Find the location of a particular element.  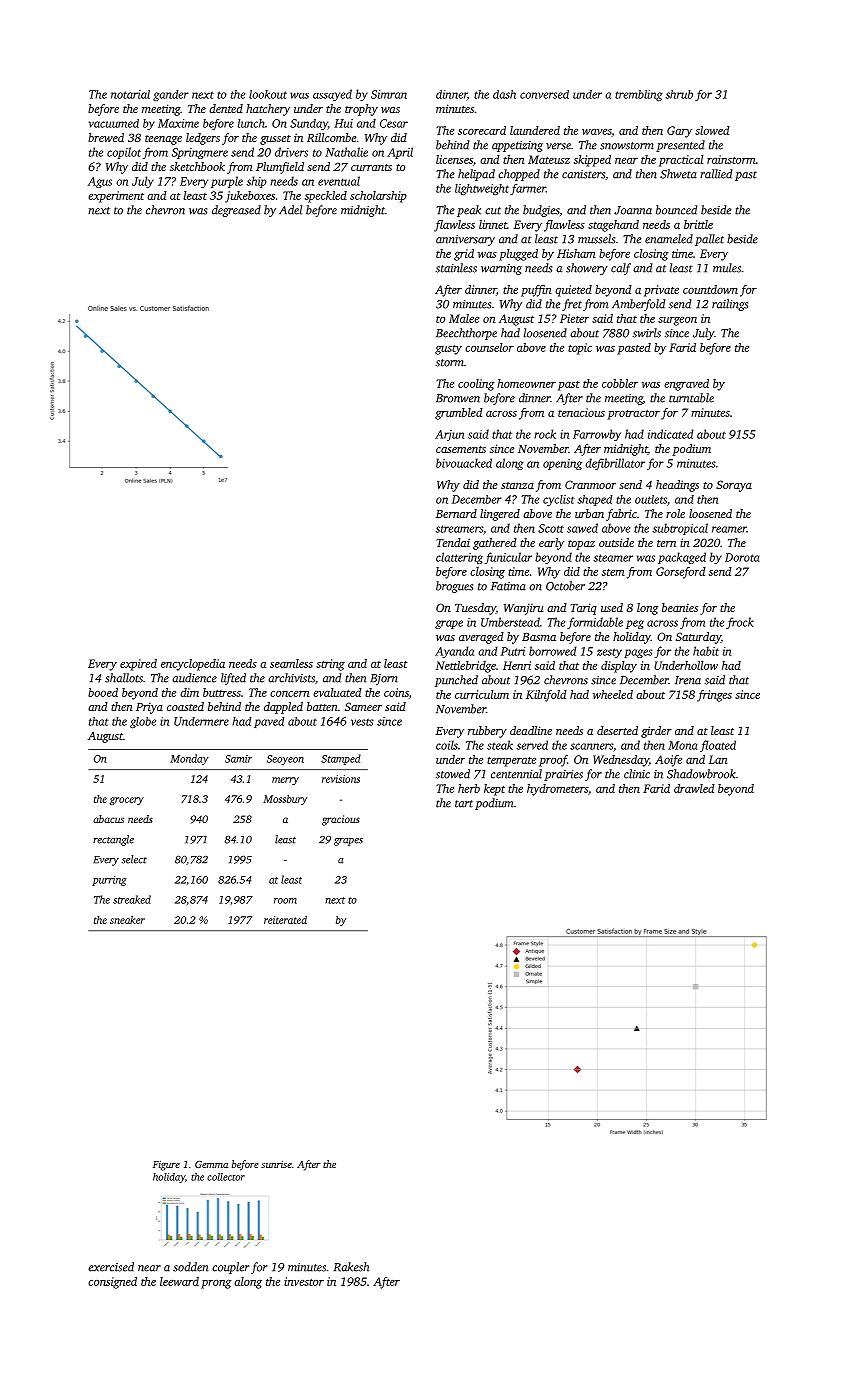

shrub is located at coordinates (679, 94).
